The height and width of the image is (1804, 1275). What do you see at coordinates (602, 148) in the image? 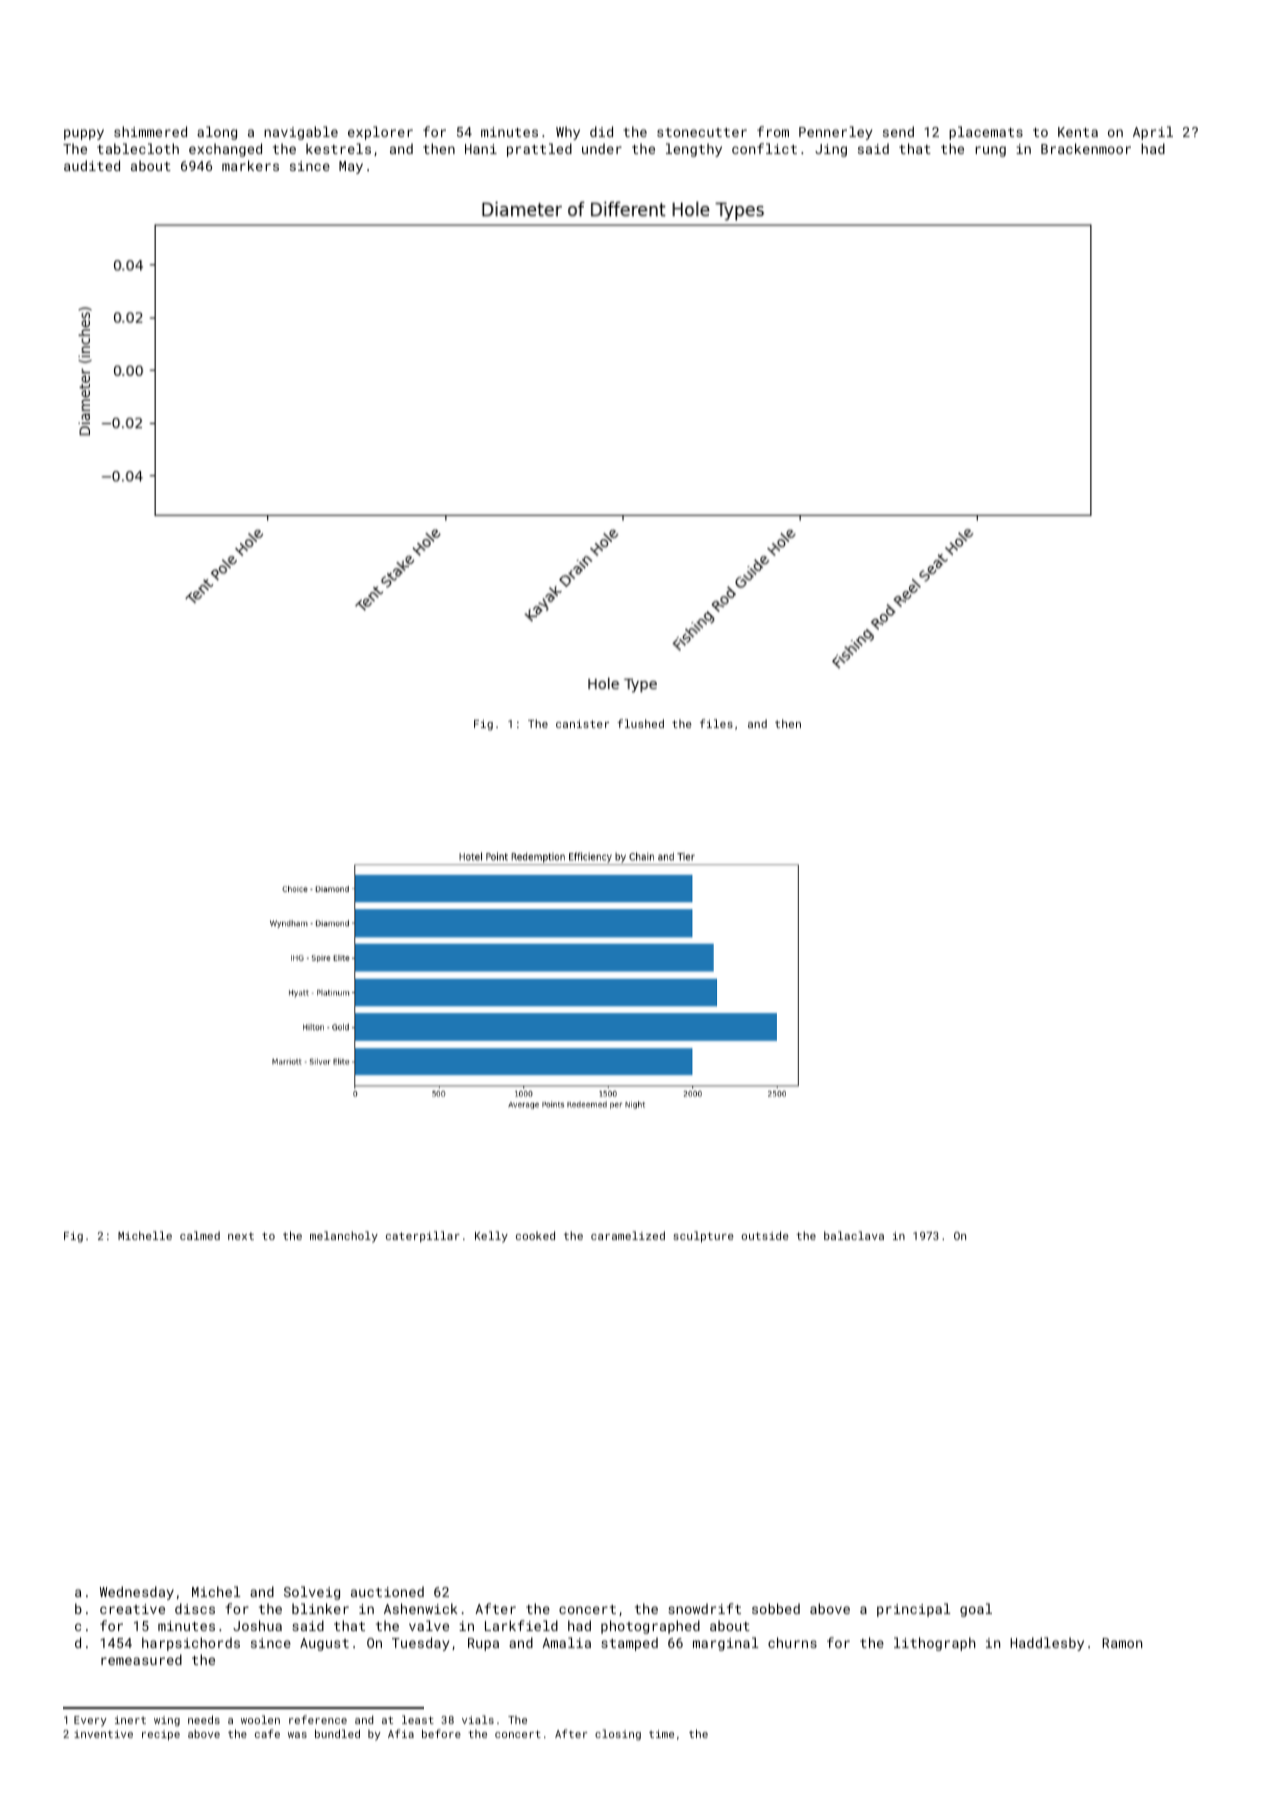
I see `under` at bounding box center [602, 148].
